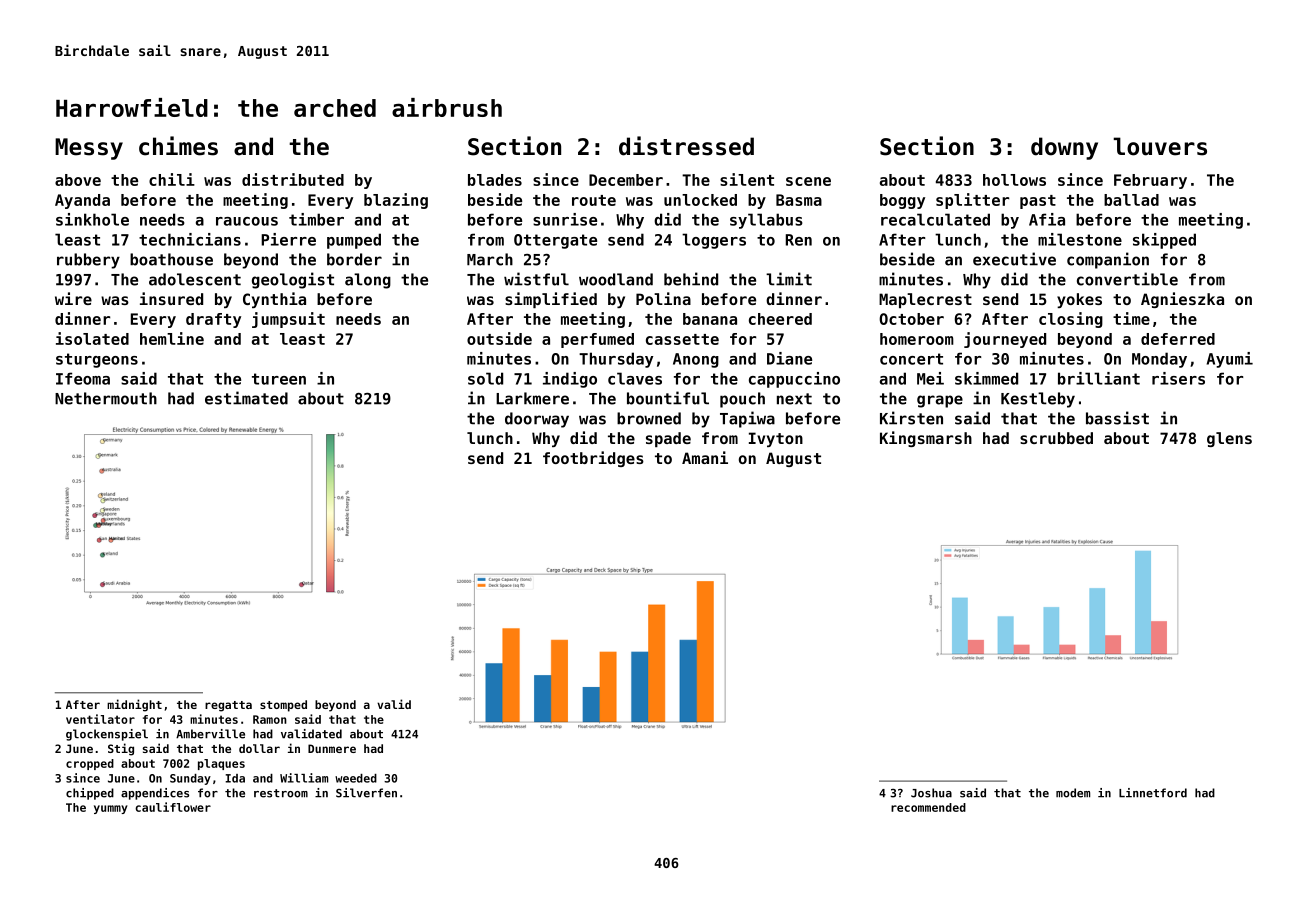 The height and width of the document is (924, 1308). What do you see at coordinates (1230, 360) in the document?
I see `Ayumi` at bounding box center [1230, 360].
